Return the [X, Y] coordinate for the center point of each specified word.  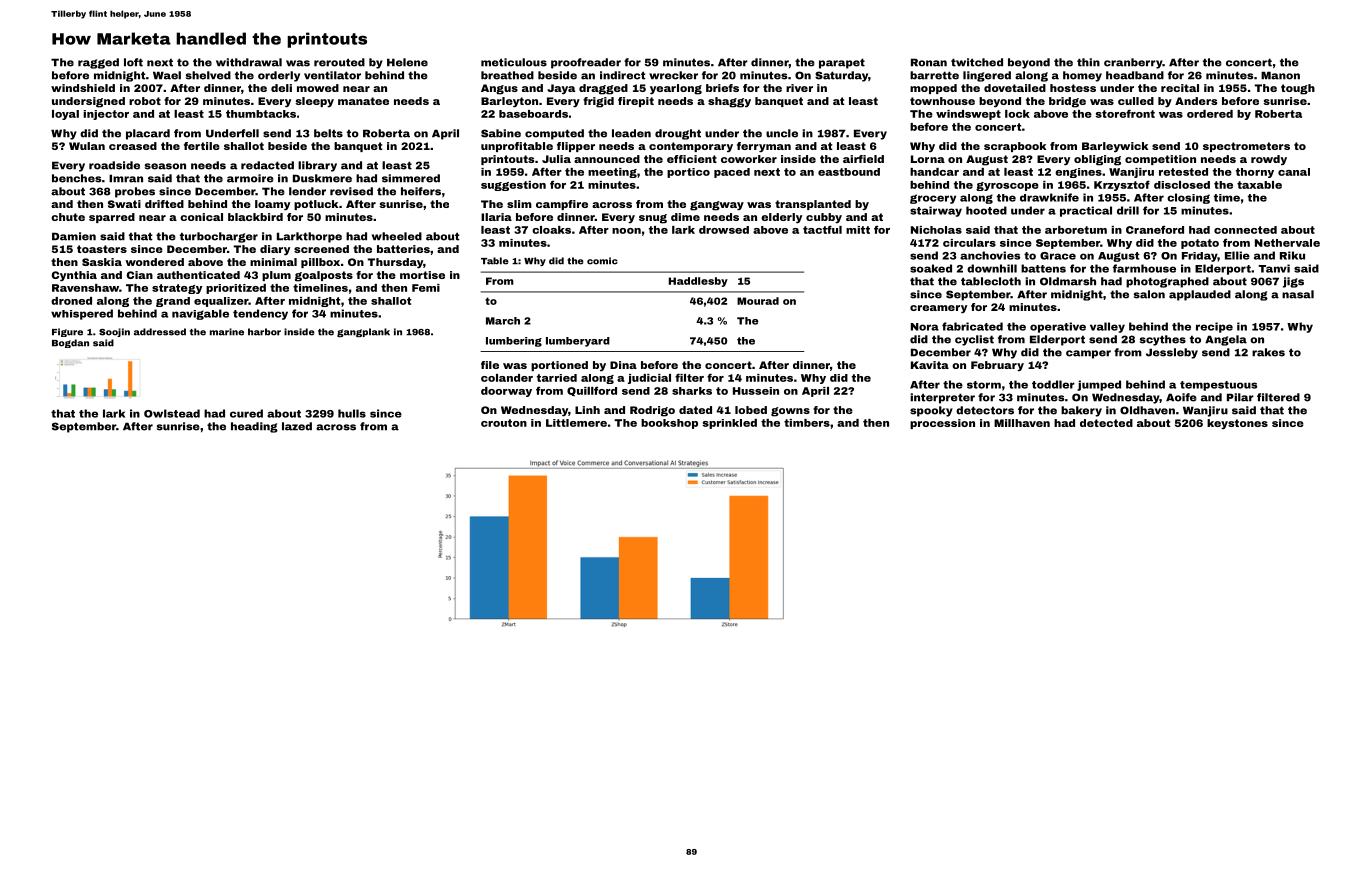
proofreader [586, 63]
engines [1078, 173]
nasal [1298, 294]
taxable [1259, 185]
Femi [426, 288]
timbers [807, 423]
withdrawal [249, 62]
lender [307, 191]
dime [685, 217]
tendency [260, 314]
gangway [717, 206]
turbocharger [219, 237]
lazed [297, 426]
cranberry [1133, 63]
